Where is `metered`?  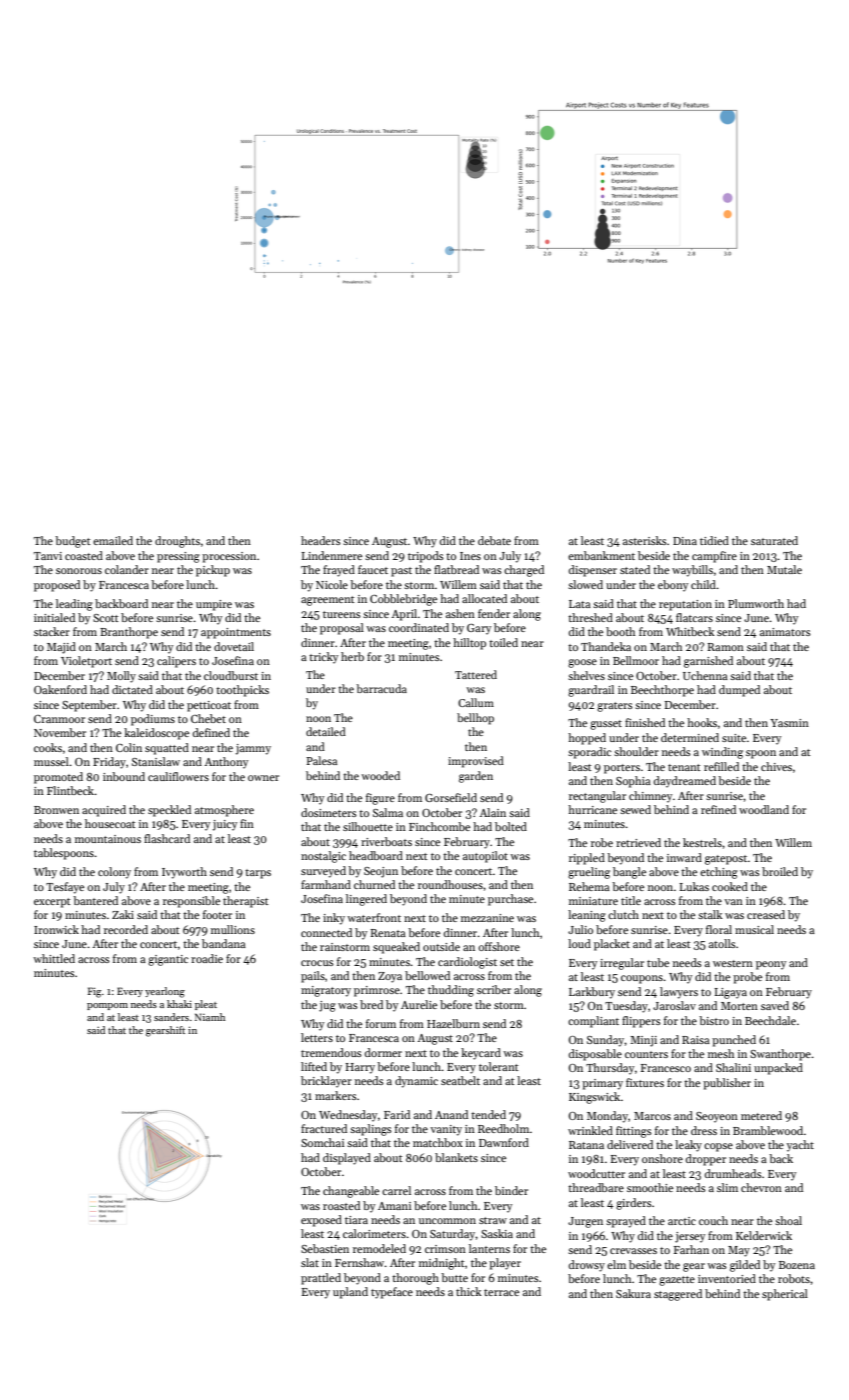
metered is located at coordinates (761, 1115).
